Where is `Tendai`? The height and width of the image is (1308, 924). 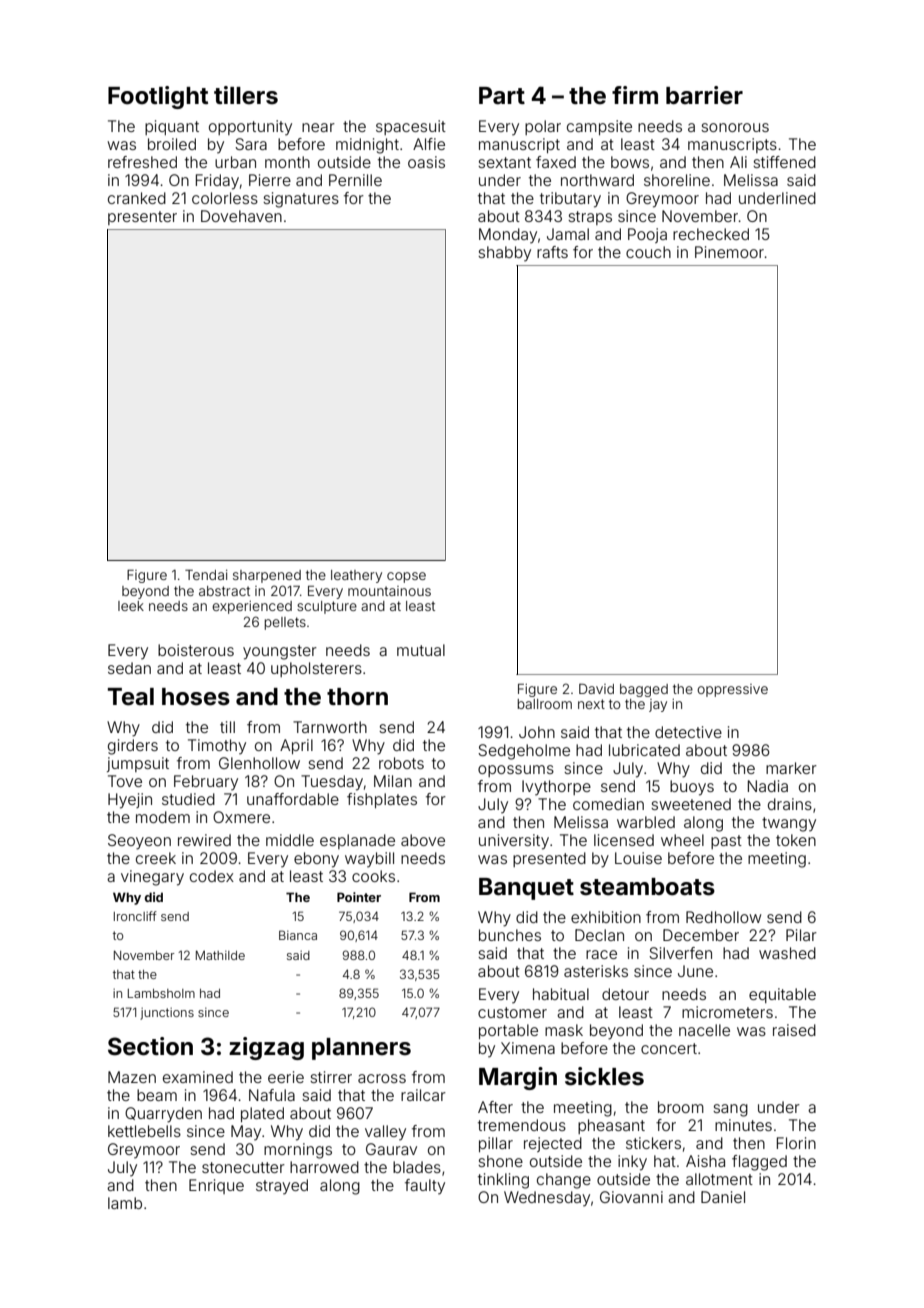
Tendai is located at coordinates (206, 575).
